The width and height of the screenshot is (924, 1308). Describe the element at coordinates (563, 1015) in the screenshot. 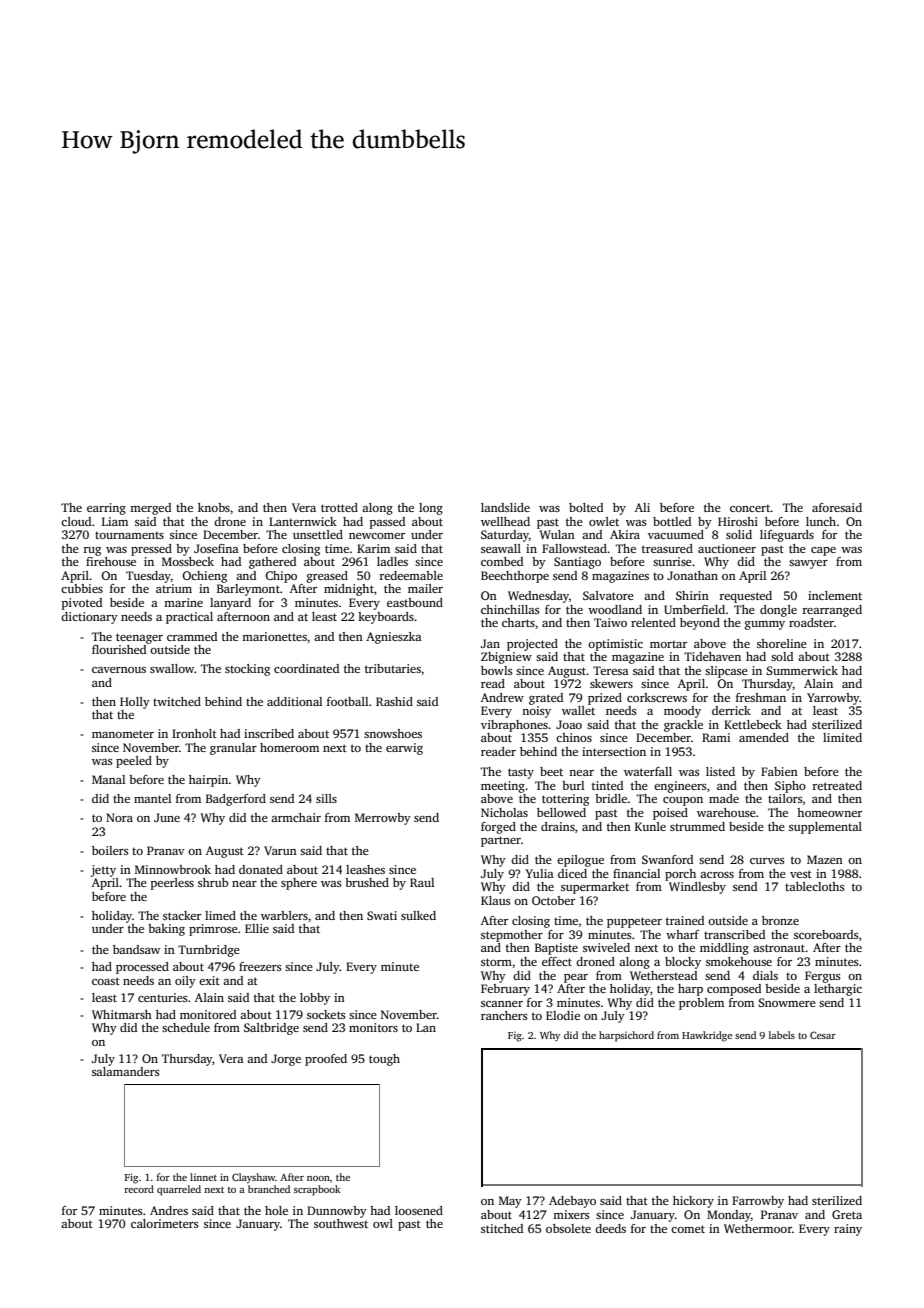

I see `Elodie` at that location.
